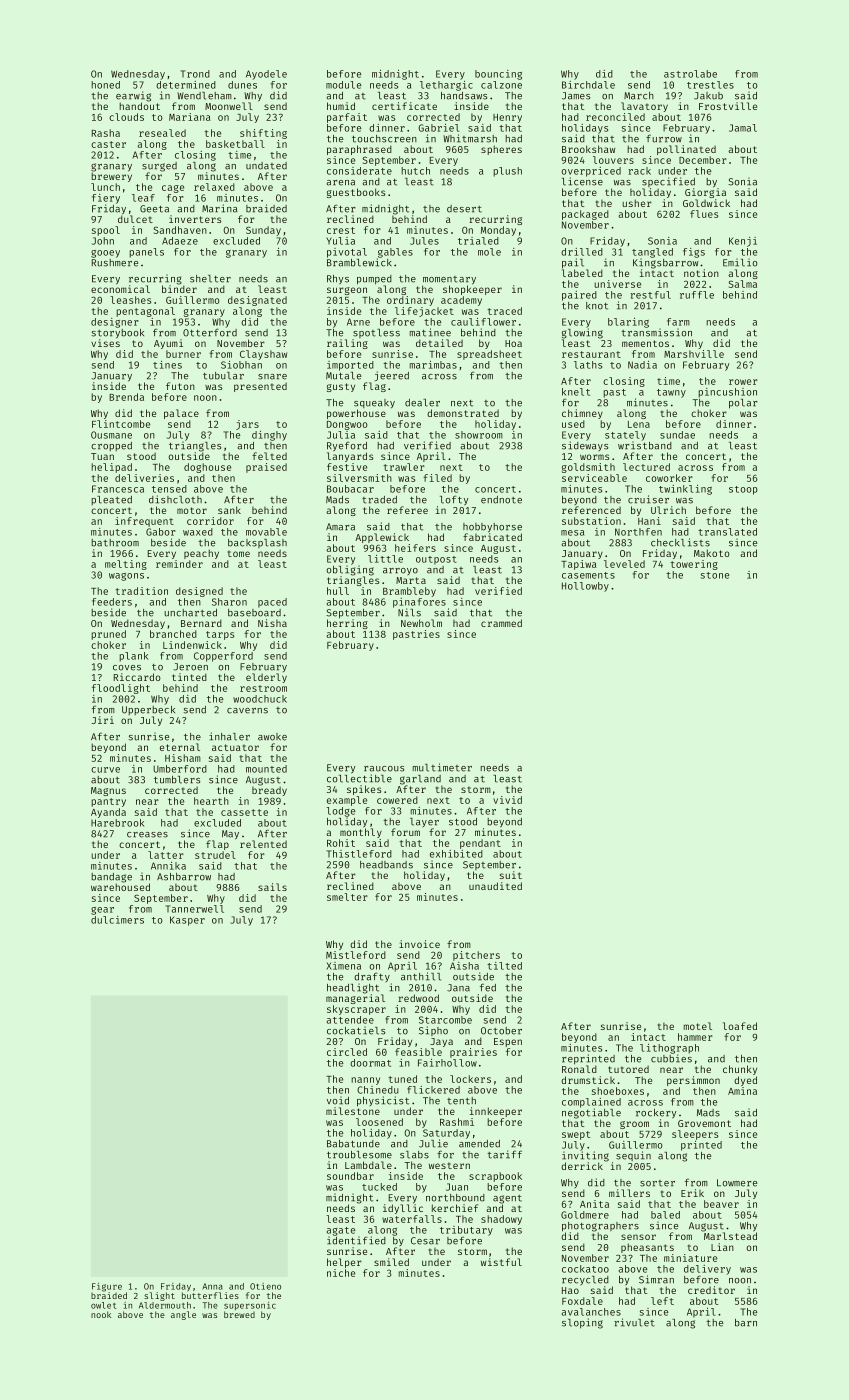 The height and width of the screenshot is (1400, 849). Describe the element at coordinates (690, 74) in the screenshot. I see `astrolabe` at that location.
